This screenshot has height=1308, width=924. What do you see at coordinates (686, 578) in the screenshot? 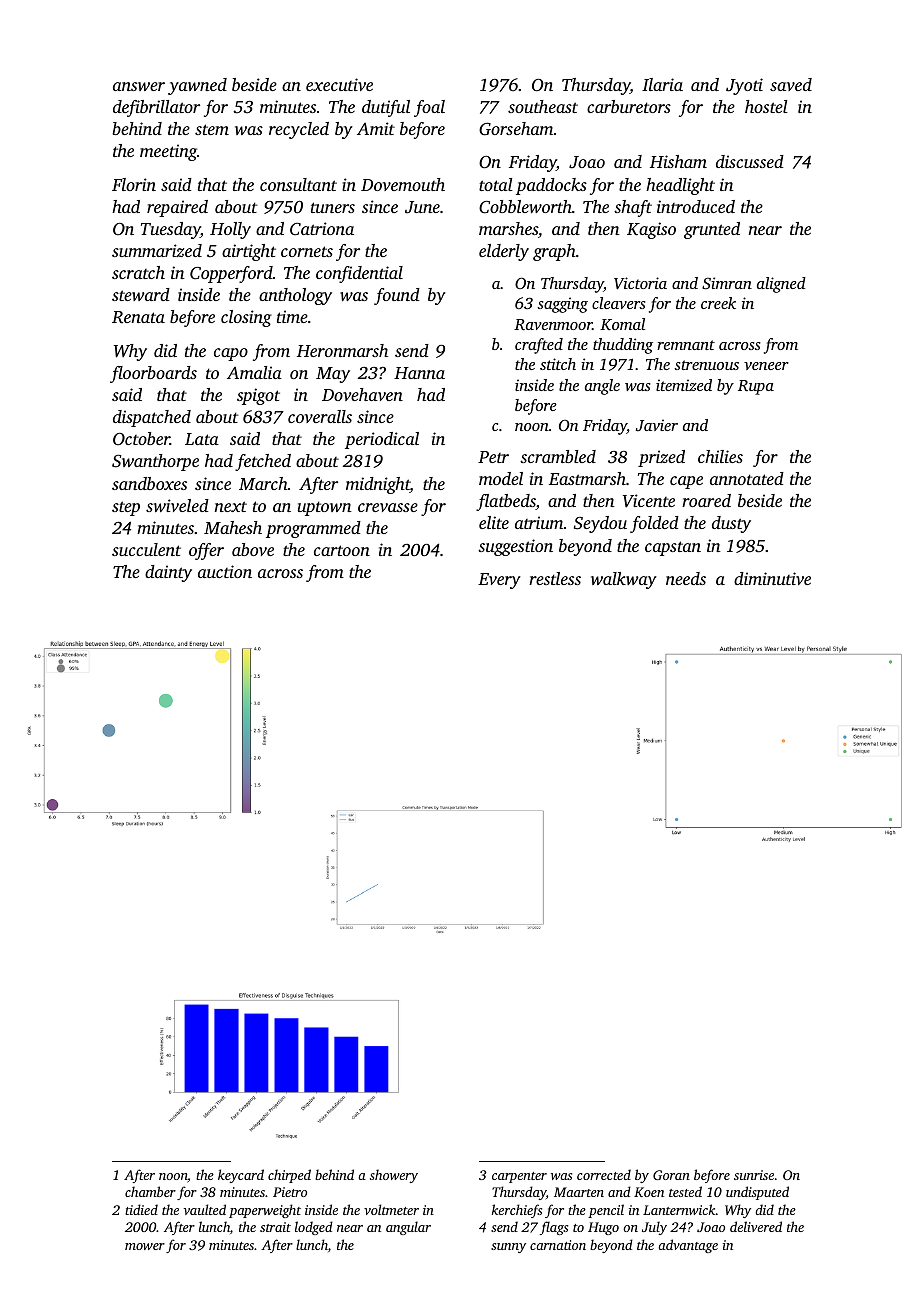
I see `needs` at bounding box center [686, 578].
